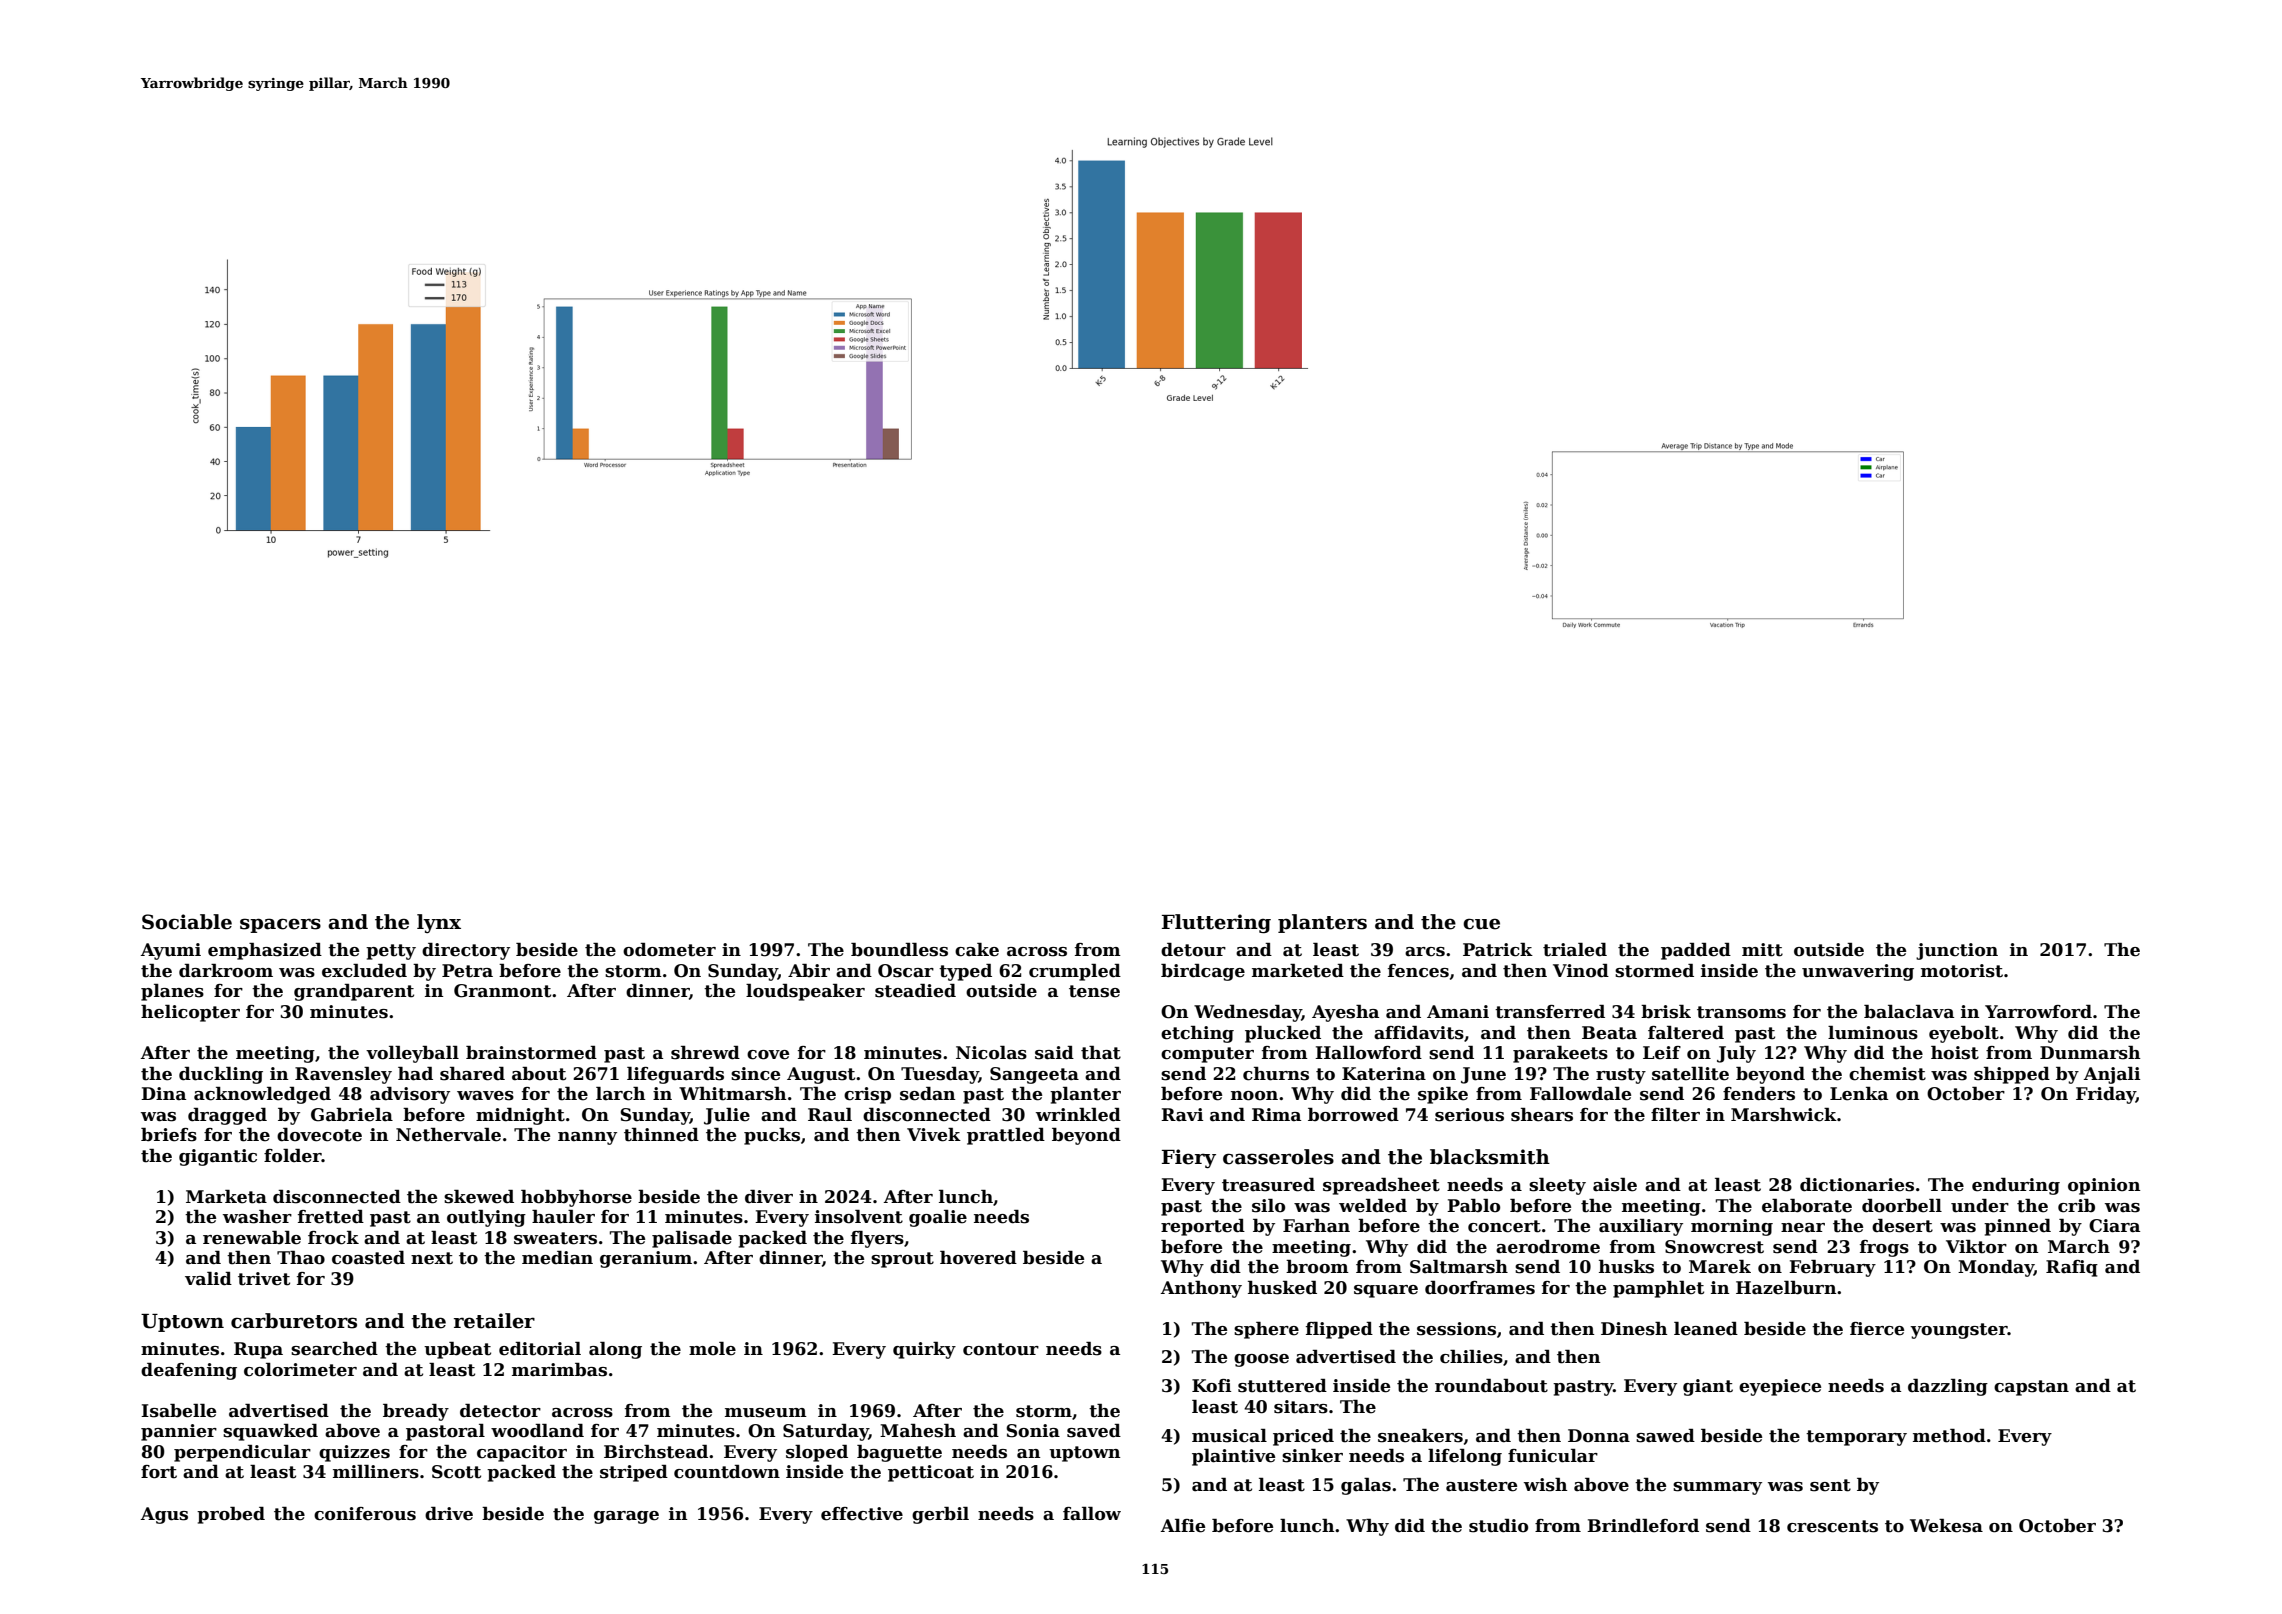  I want to click on treasured, so click(1268, 1185).
